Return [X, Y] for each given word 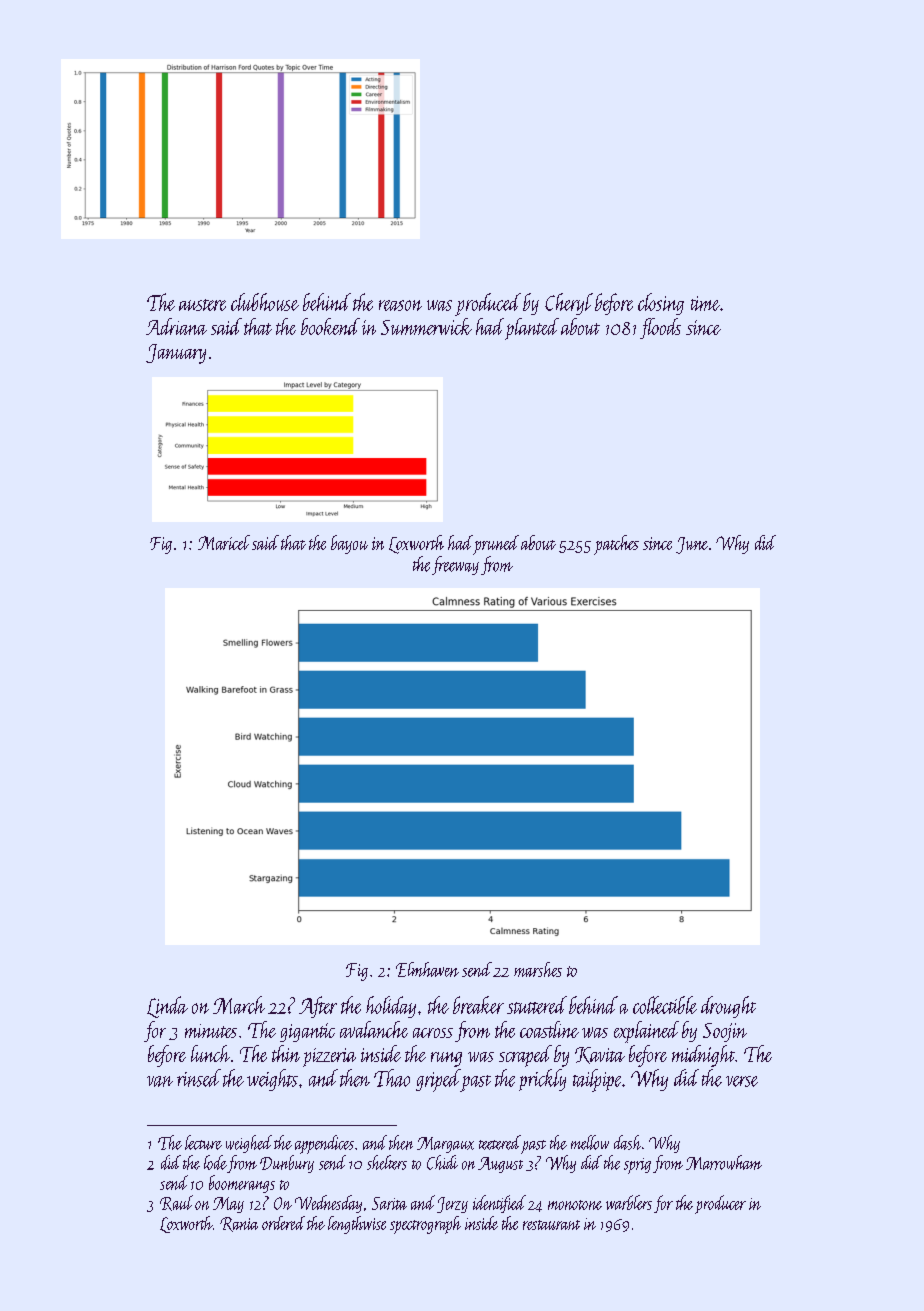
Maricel [224, 542]
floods [660, 328]
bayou [349, 544]
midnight [703, 1056]
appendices [324, 1144]
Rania [239, 1224]
